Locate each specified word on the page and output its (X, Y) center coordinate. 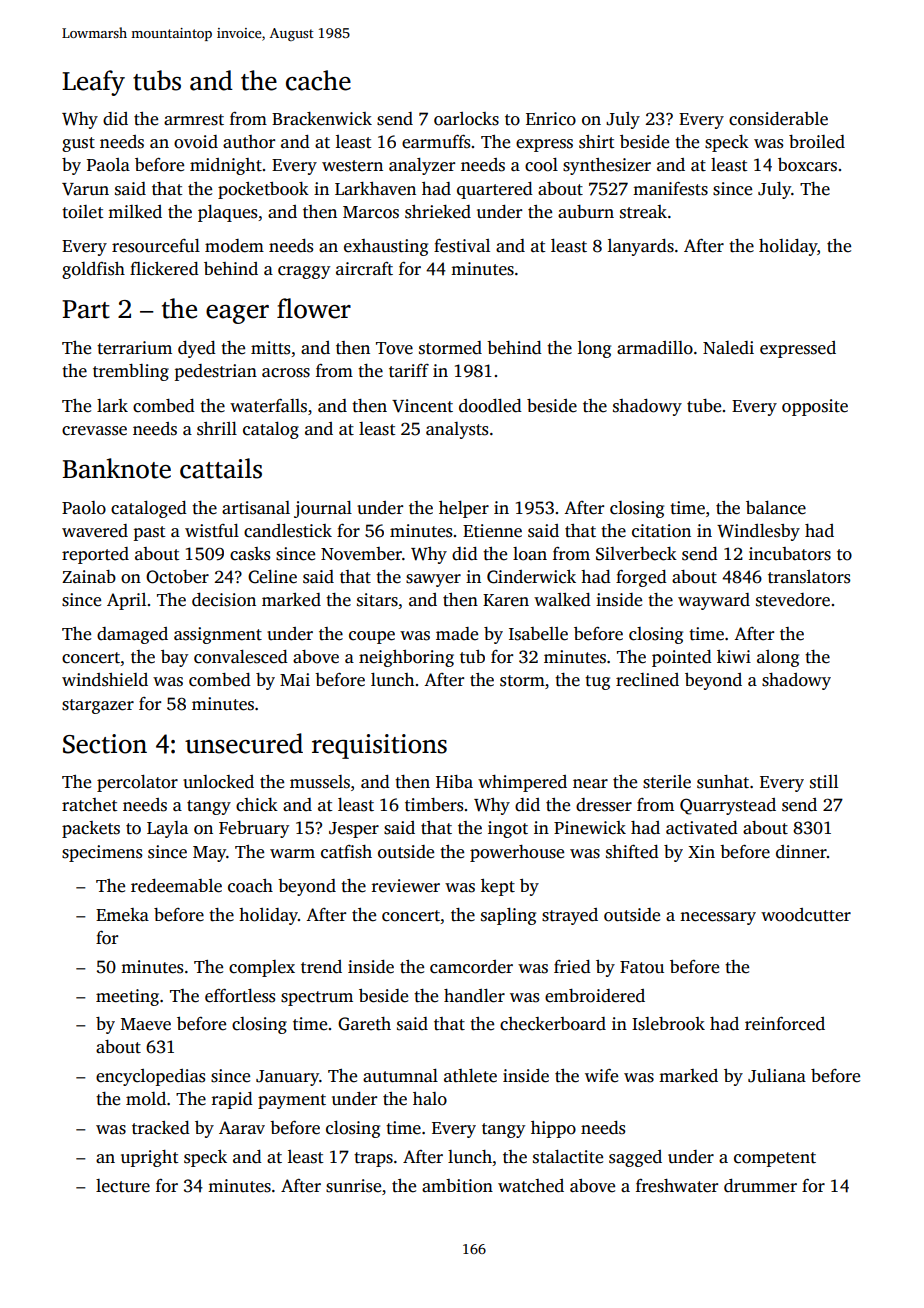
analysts (457, 430)
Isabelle (538, 634)
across (286, 373)
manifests (670, 189)
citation (661, 531)
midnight (226, 166)
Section (105, 744)
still (824, 782)
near (590, 784)
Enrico (551, 119)
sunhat (723, 782)
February (254, 829)
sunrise (353, 1186)
